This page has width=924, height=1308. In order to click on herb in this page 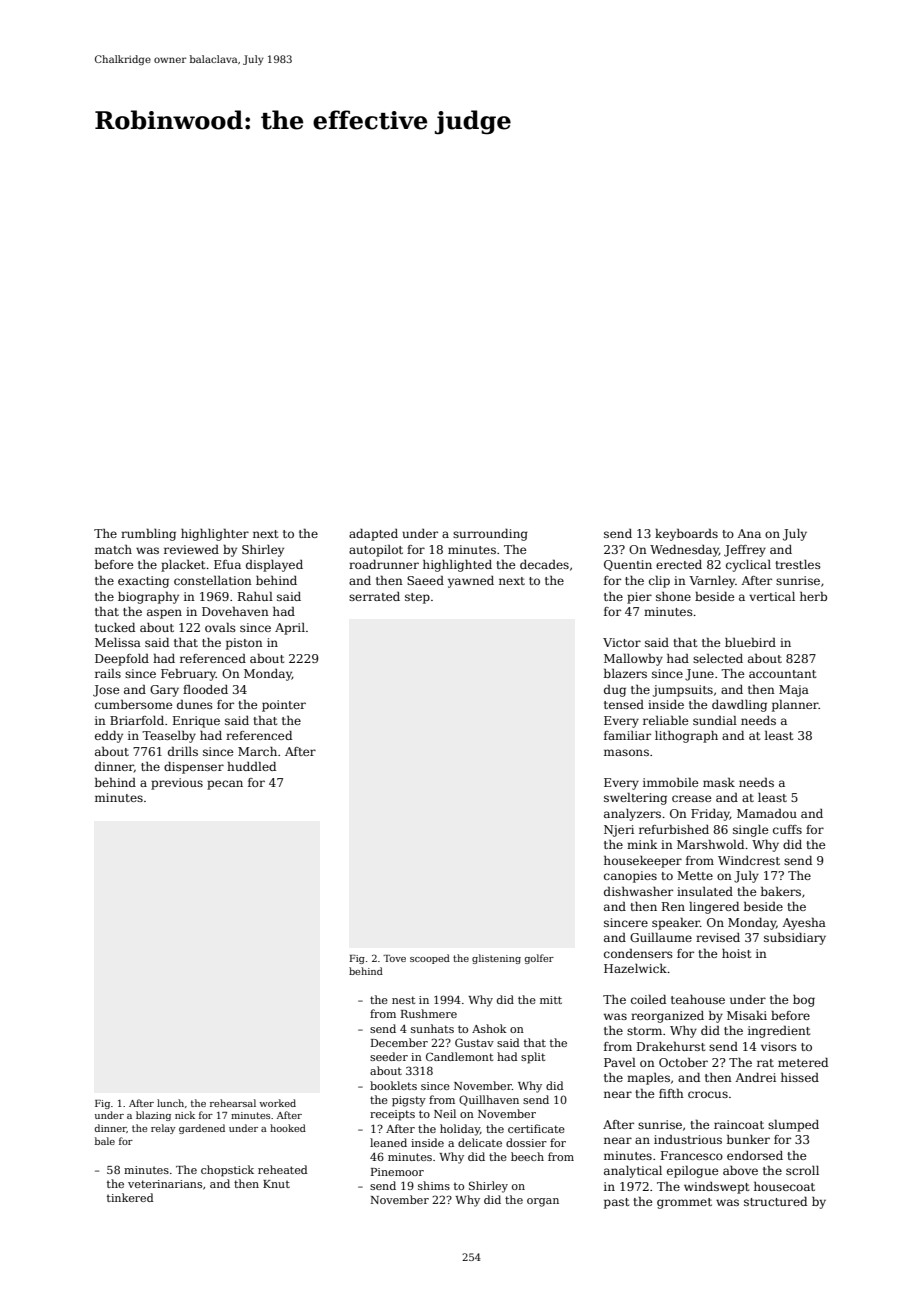, I will do `click(813, 596)`.
